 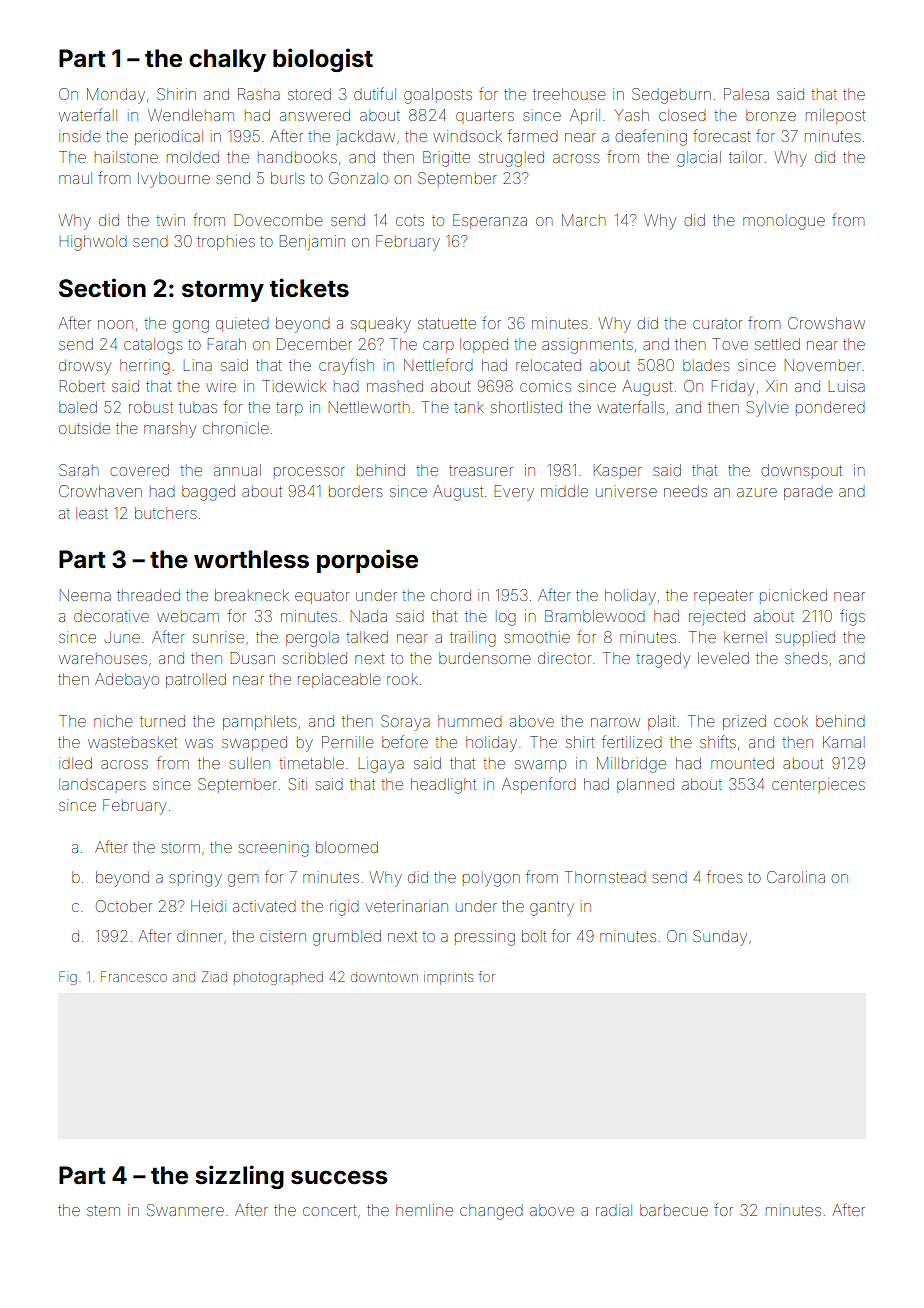 I want to click on Bramblewood, so click(x=595, y=616).
